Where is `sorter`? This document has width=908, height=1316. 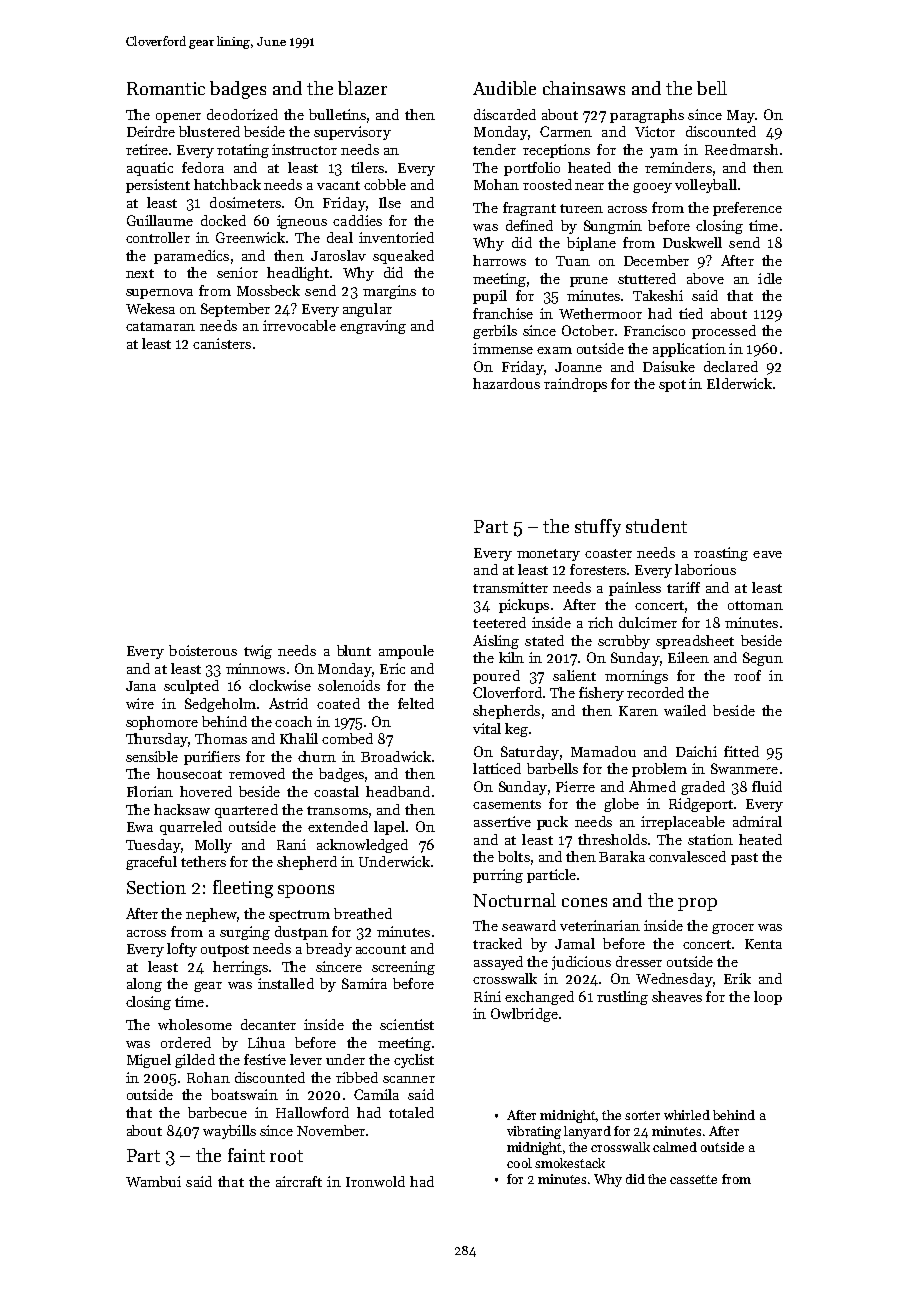
sorter is located at coordinates (642, 1115).
